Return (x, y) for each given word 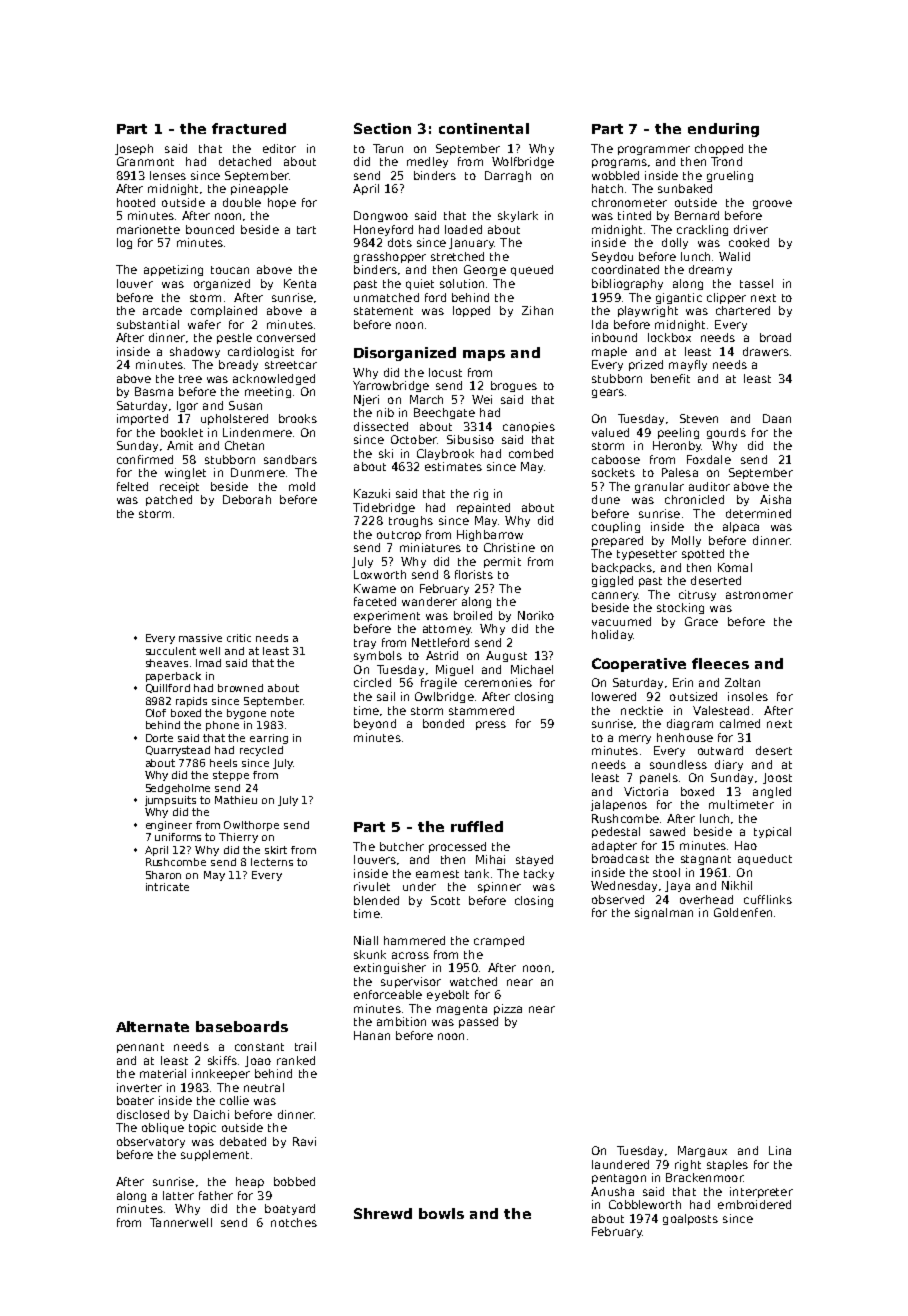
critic (239, 638)
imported (142, 419)
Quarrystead (178, 751)
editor (279, 148)
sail (386, 696)
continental (484, 128)
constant (259, 1047)
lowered (614, 696)
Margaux (702, 1151)
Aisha (775, 499)
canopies (529, 427)
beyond (375, 724)
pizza (508, 1009)
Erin (683, 682)
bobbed (294, 1181)
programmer (654, 150)
